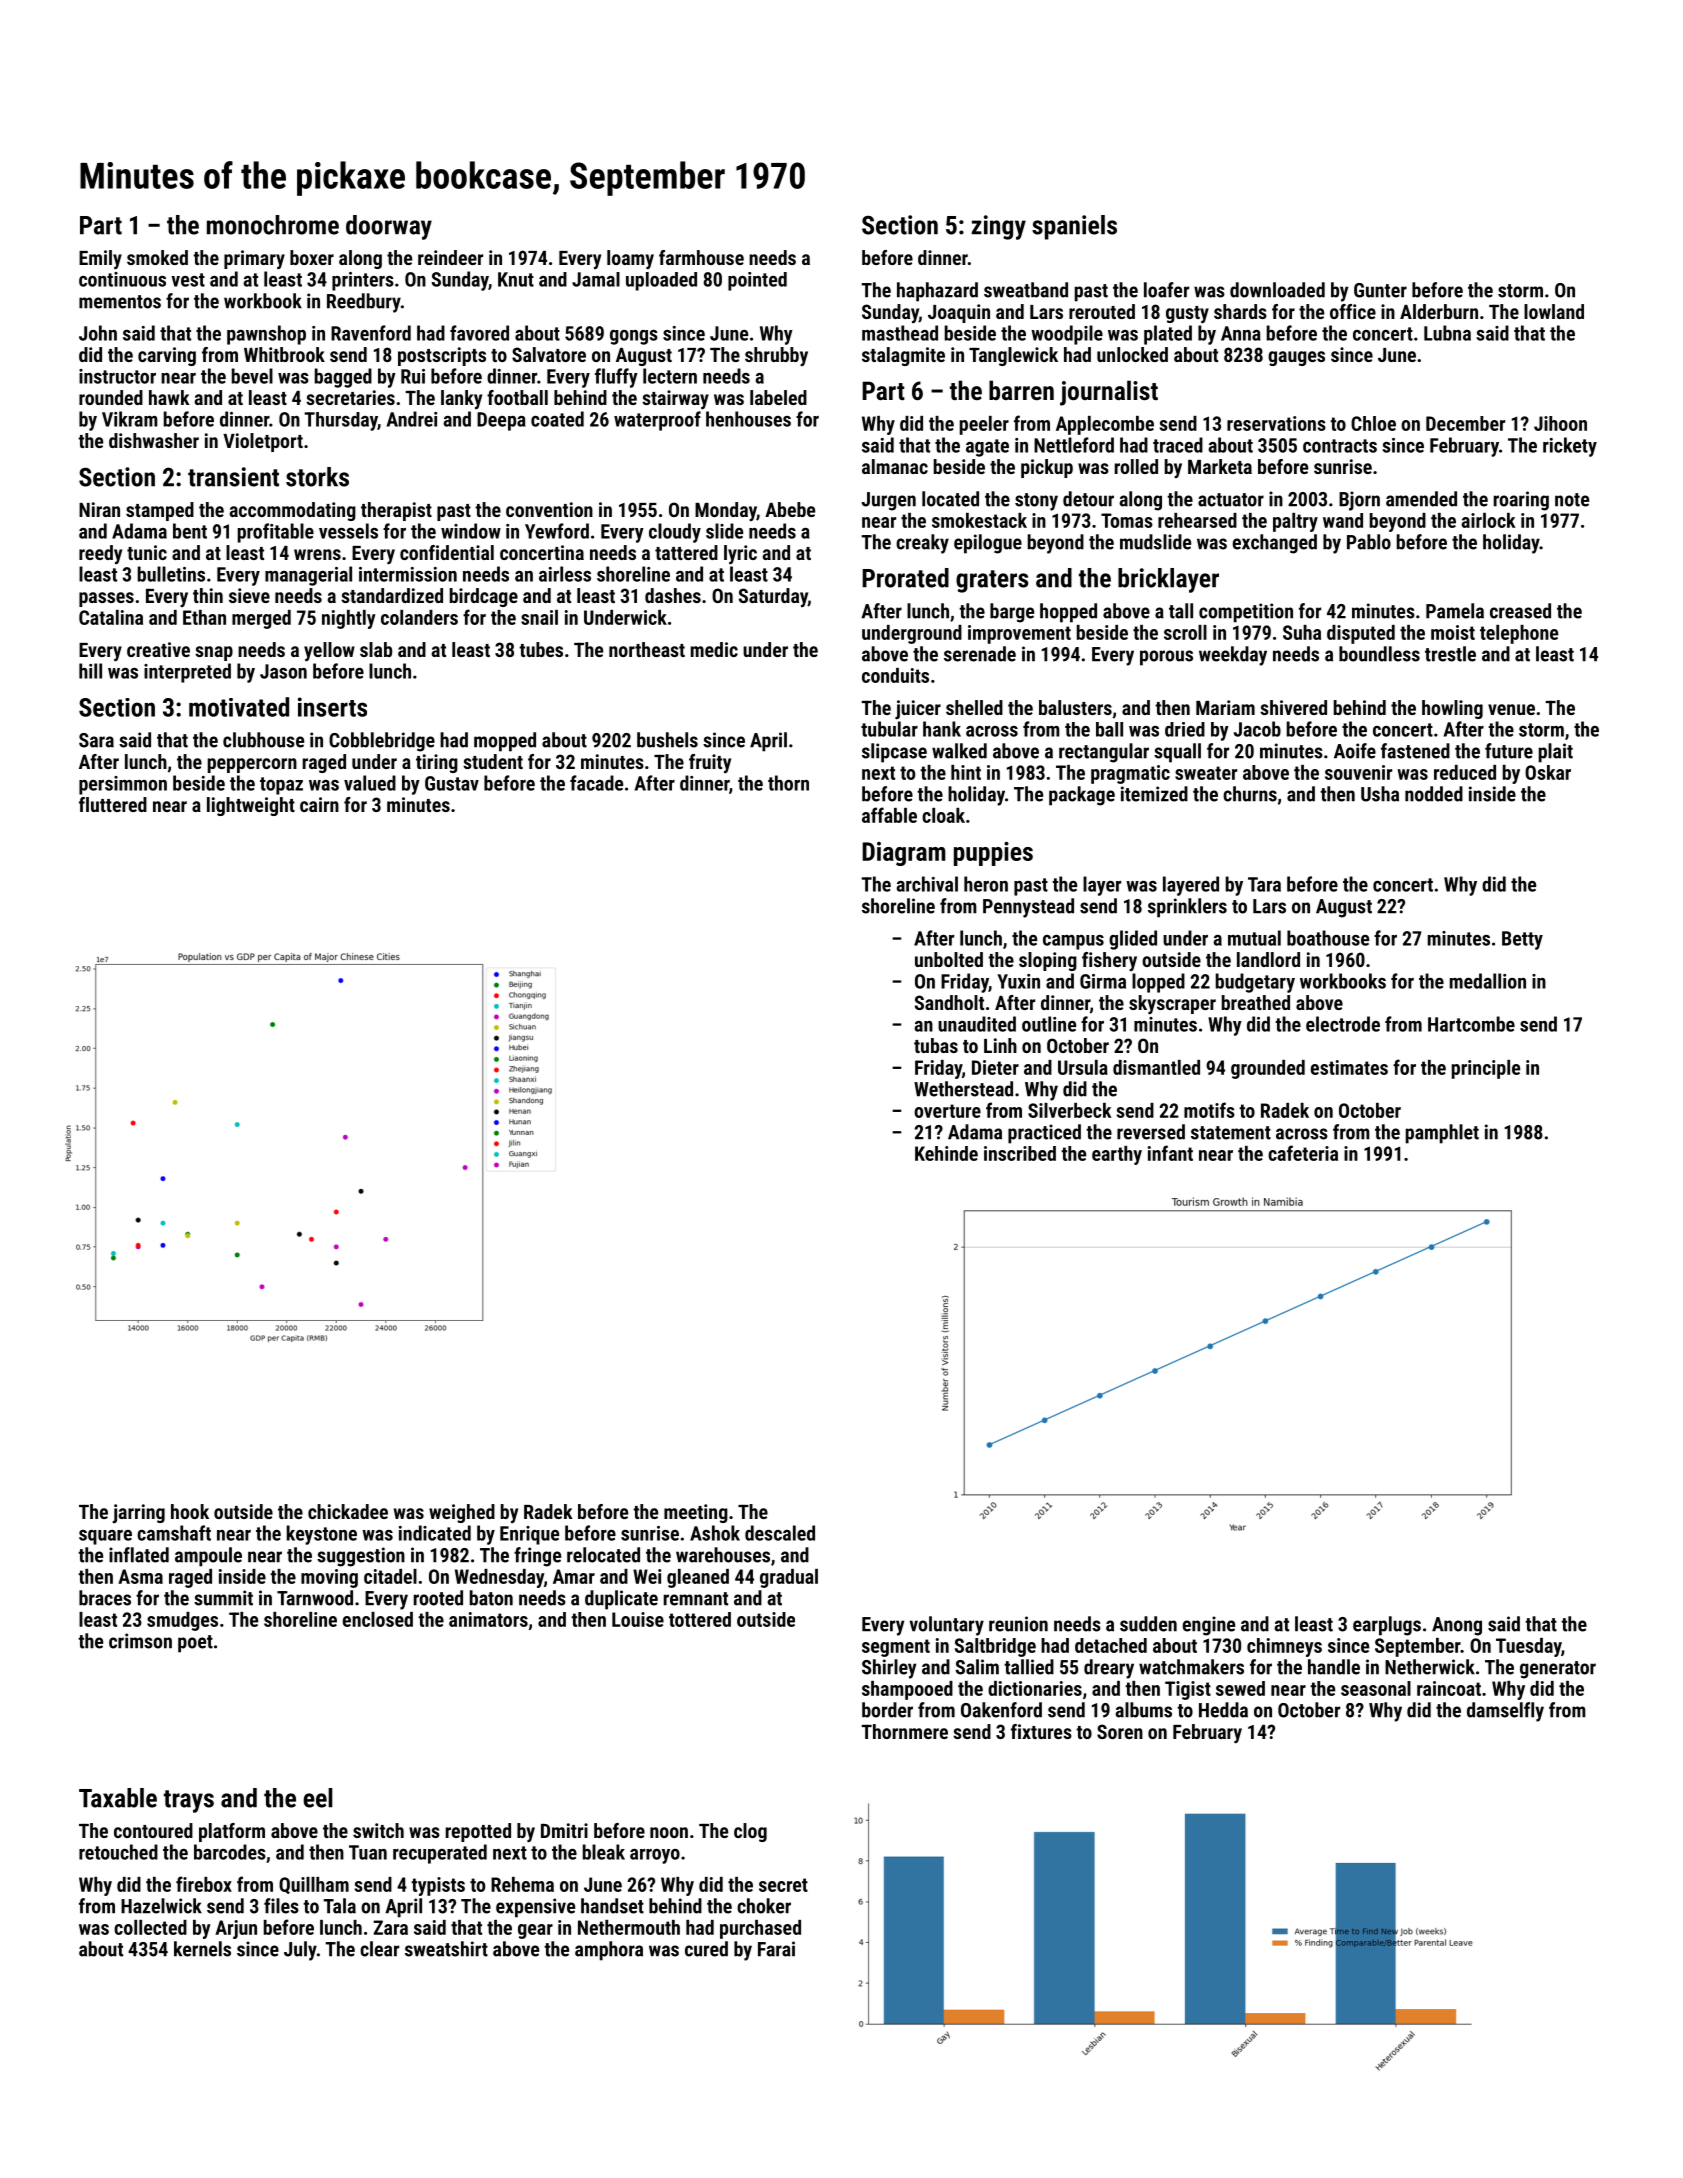 The width and height of the screenshot is (1683, 2178). What do you see at coordinates (669, 1832) in the screenshot?
I see `noon` at bounding box center [669, 1832].
